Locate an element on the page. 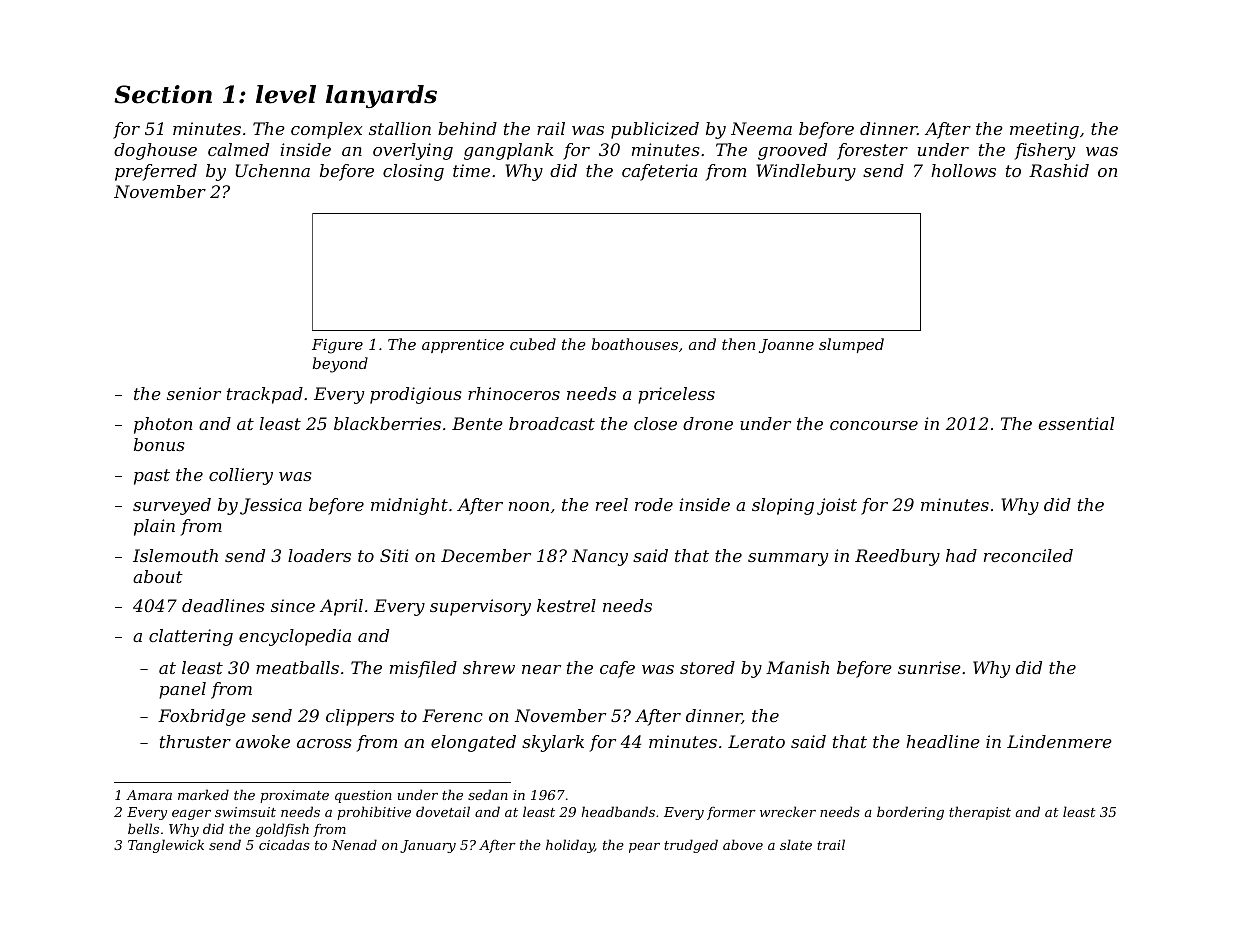  January is located at coordinates (428, 846).
